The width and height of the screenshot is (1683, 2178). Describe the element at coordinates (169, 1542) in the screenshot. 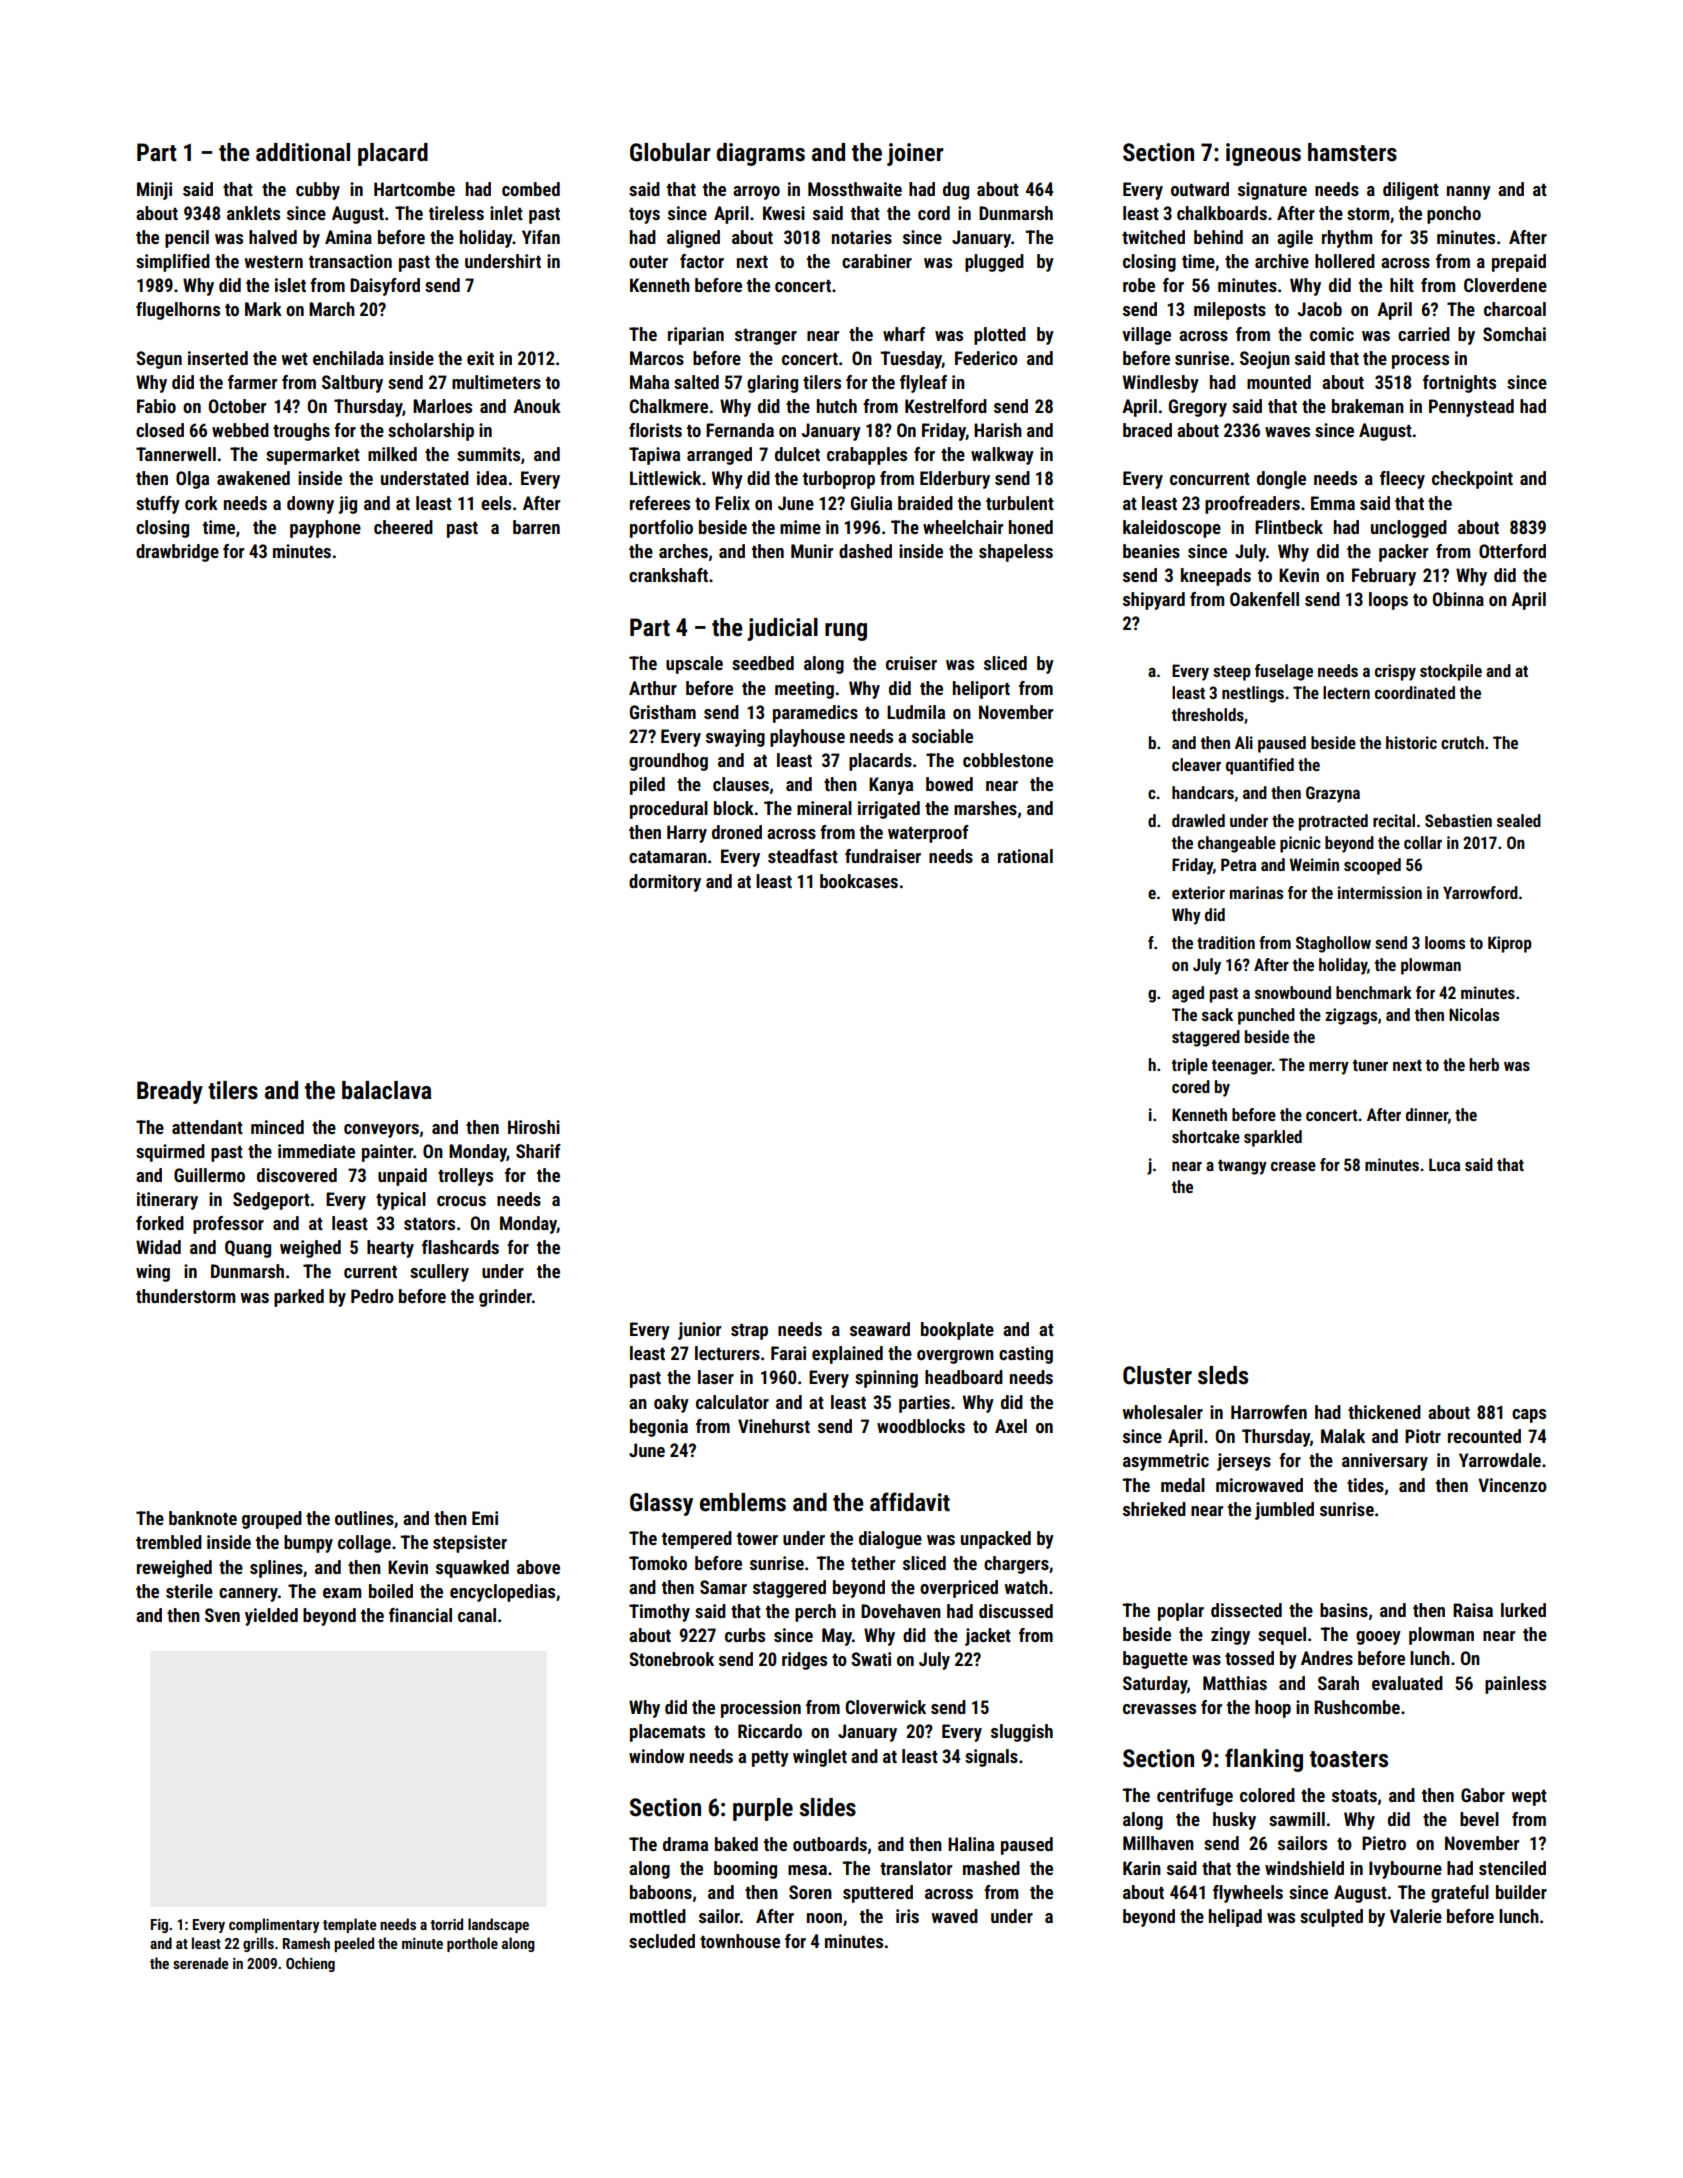

I see `trembled` at that location.
